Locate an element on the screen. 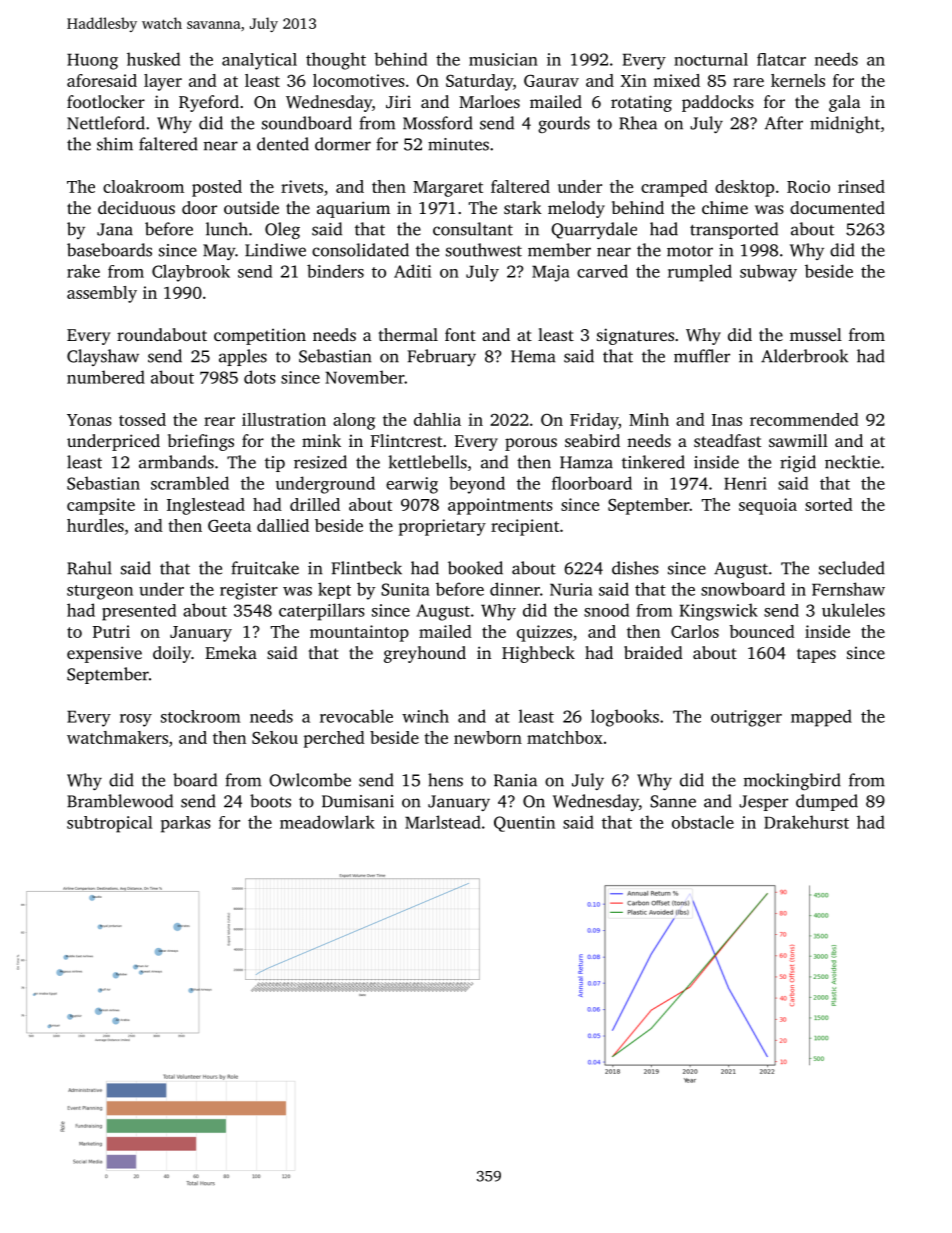 The width and height of the screenshot is (952, 1233). analytical is located at coordinates (259, 61).
